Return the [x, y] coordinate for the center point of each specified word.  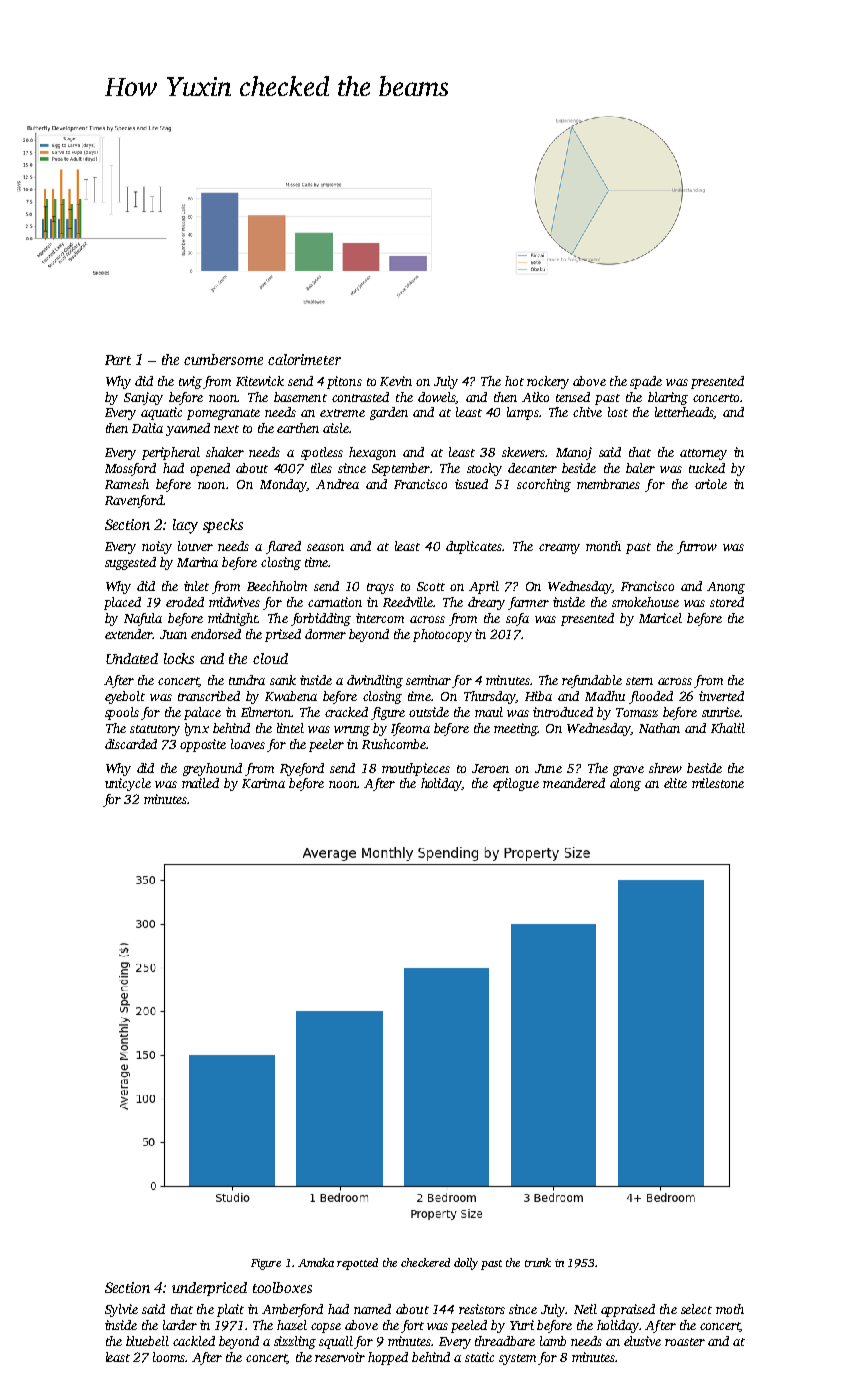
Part [118, 360]
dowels [437, 398]
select [696, 1309]
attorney [703, 454]
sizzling [295, 1342]
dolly [466, 1264]
